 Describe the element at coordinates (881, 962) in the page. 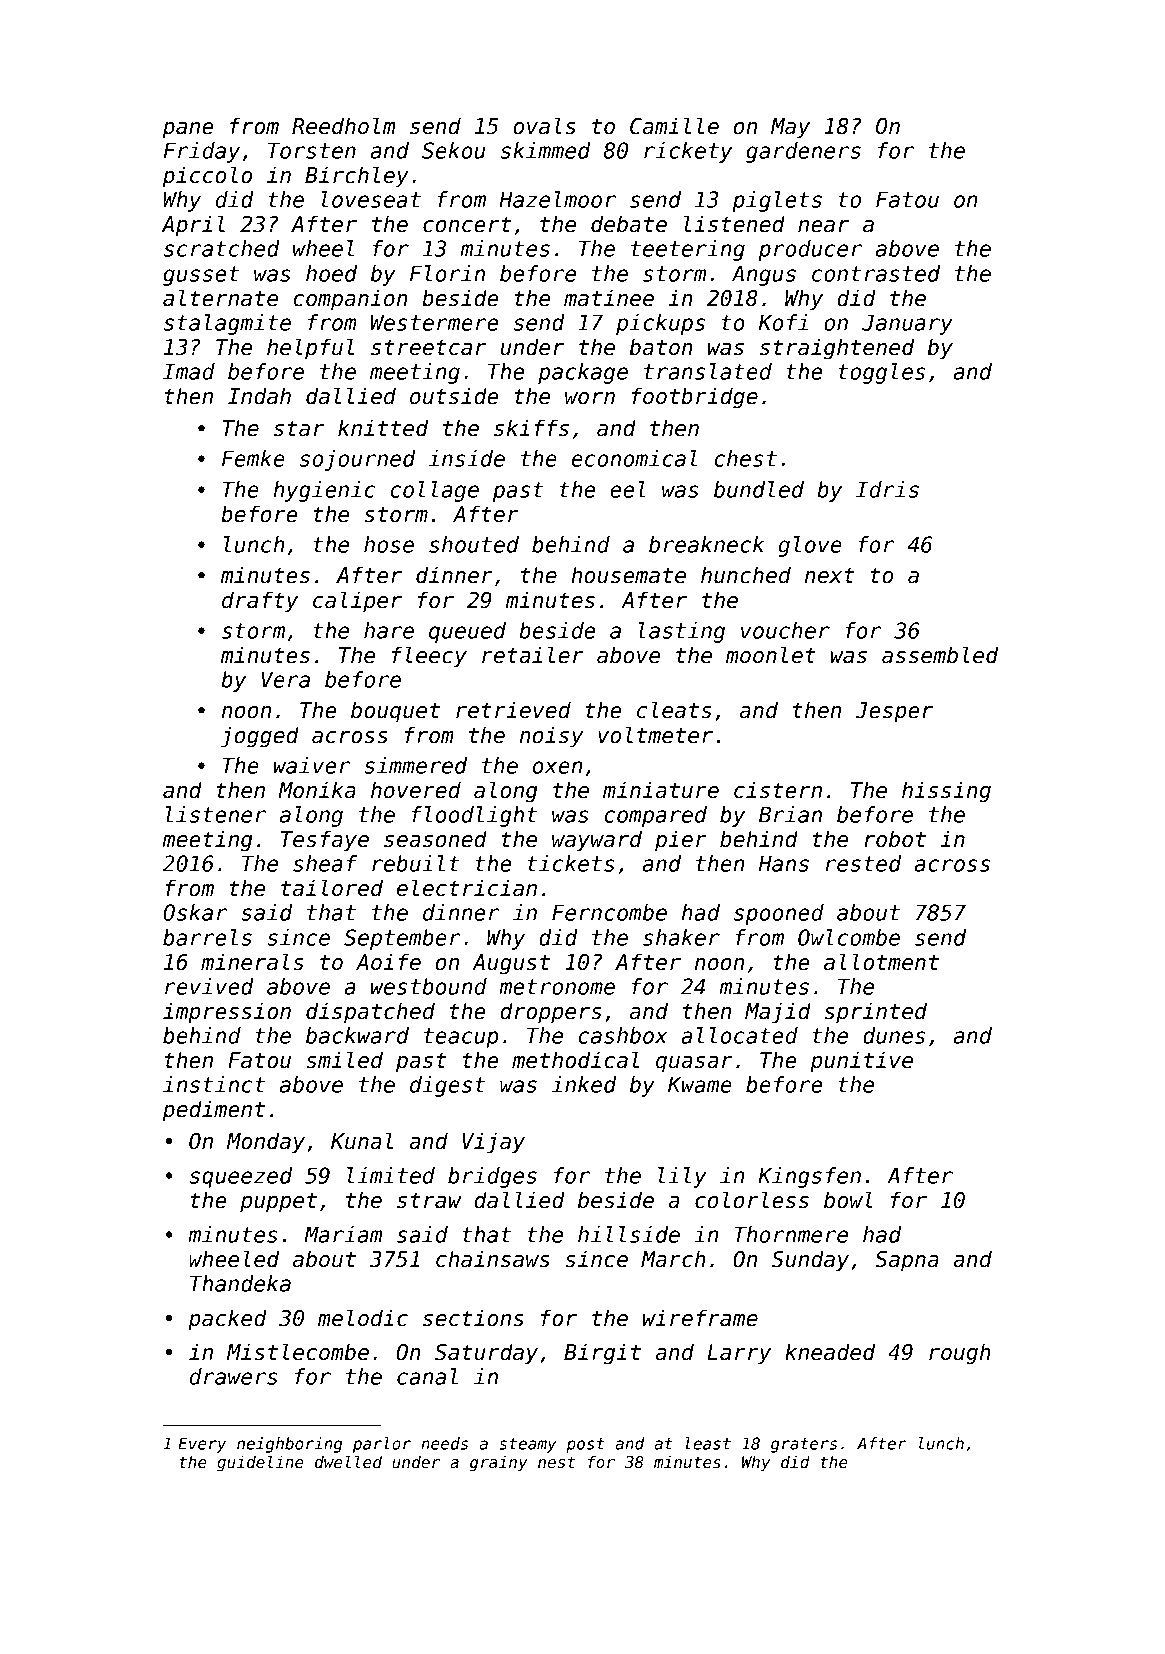

I see `allotment` at that location.
